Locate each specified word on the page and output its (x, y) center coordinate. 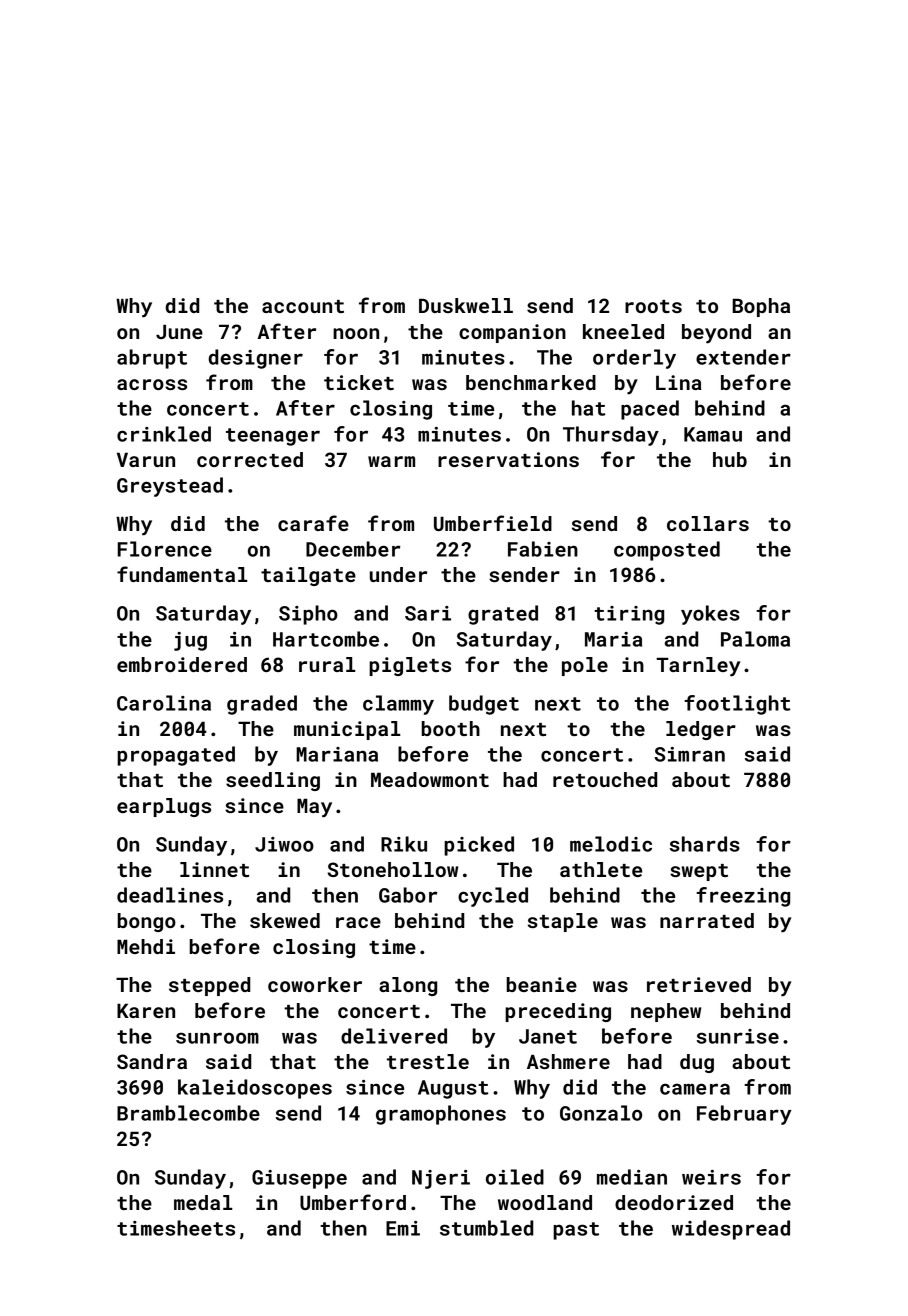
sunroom (217, 1038)
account (303, 306)
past (576, 1231)
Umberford (353, 1202)
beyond (716, 334)
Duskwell (466, 305)
